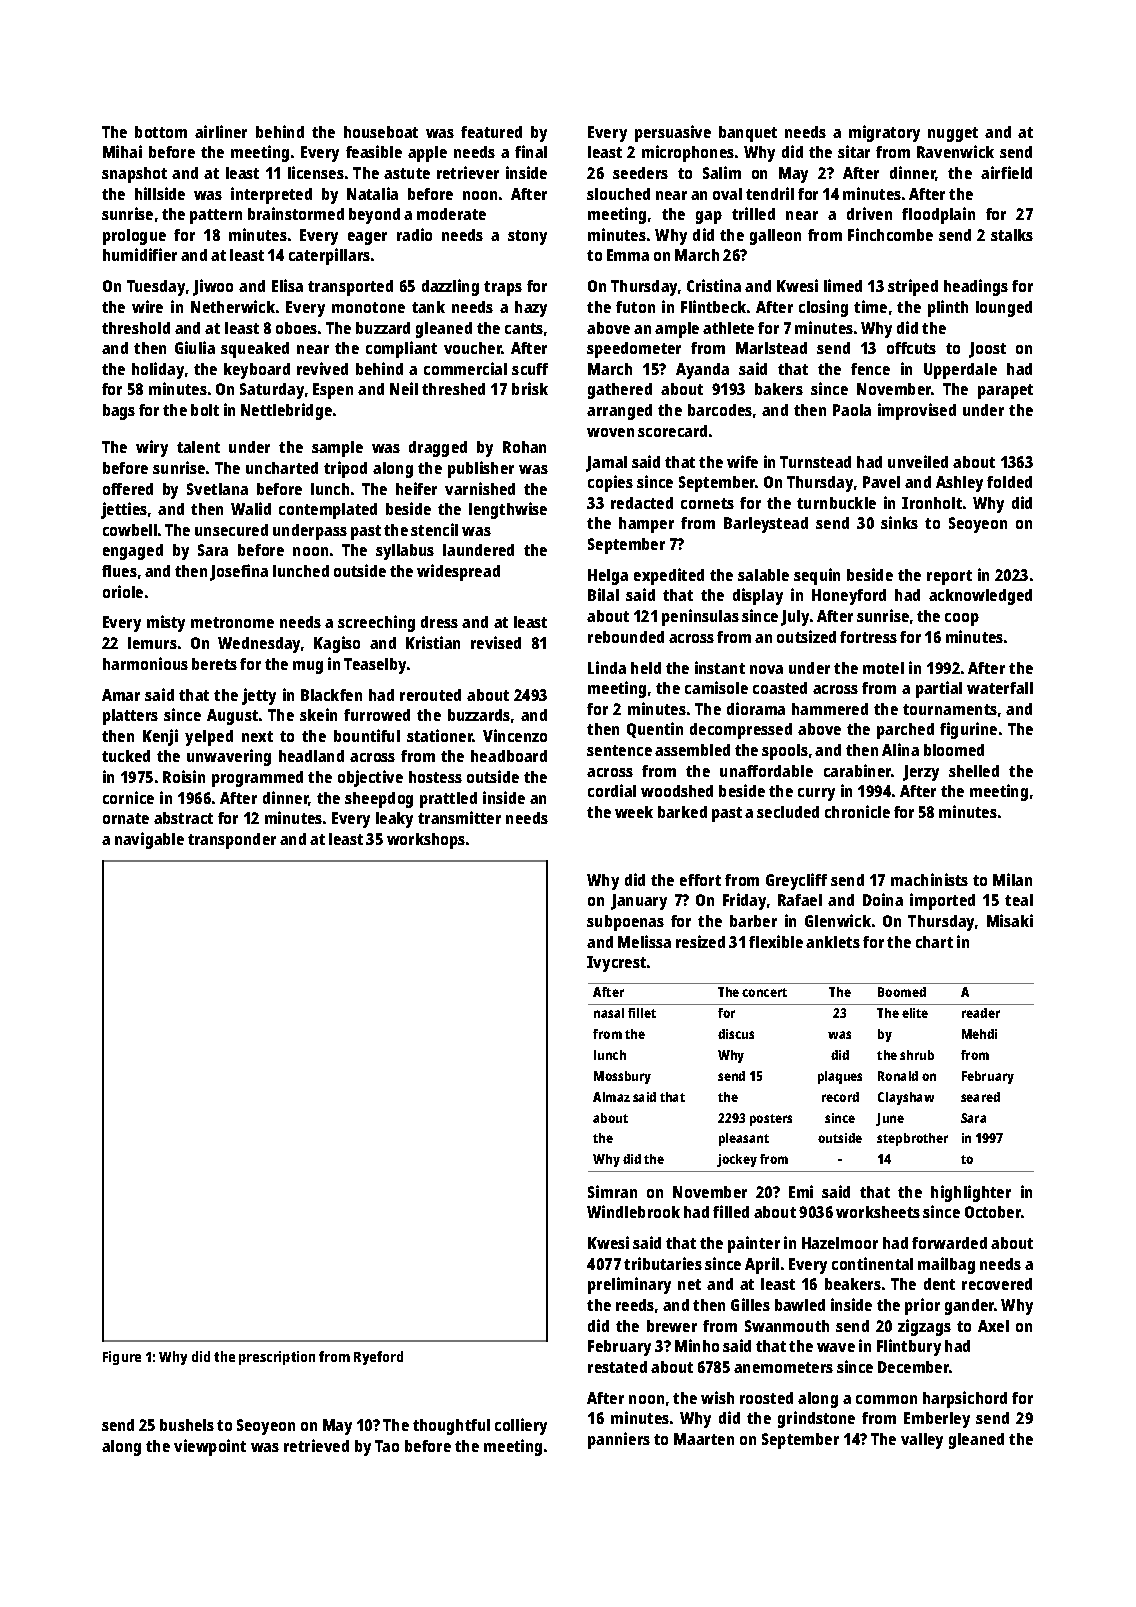  Describe the element at coordinates (642, 1013) in the screenshot. I see `fillet` at that location.
